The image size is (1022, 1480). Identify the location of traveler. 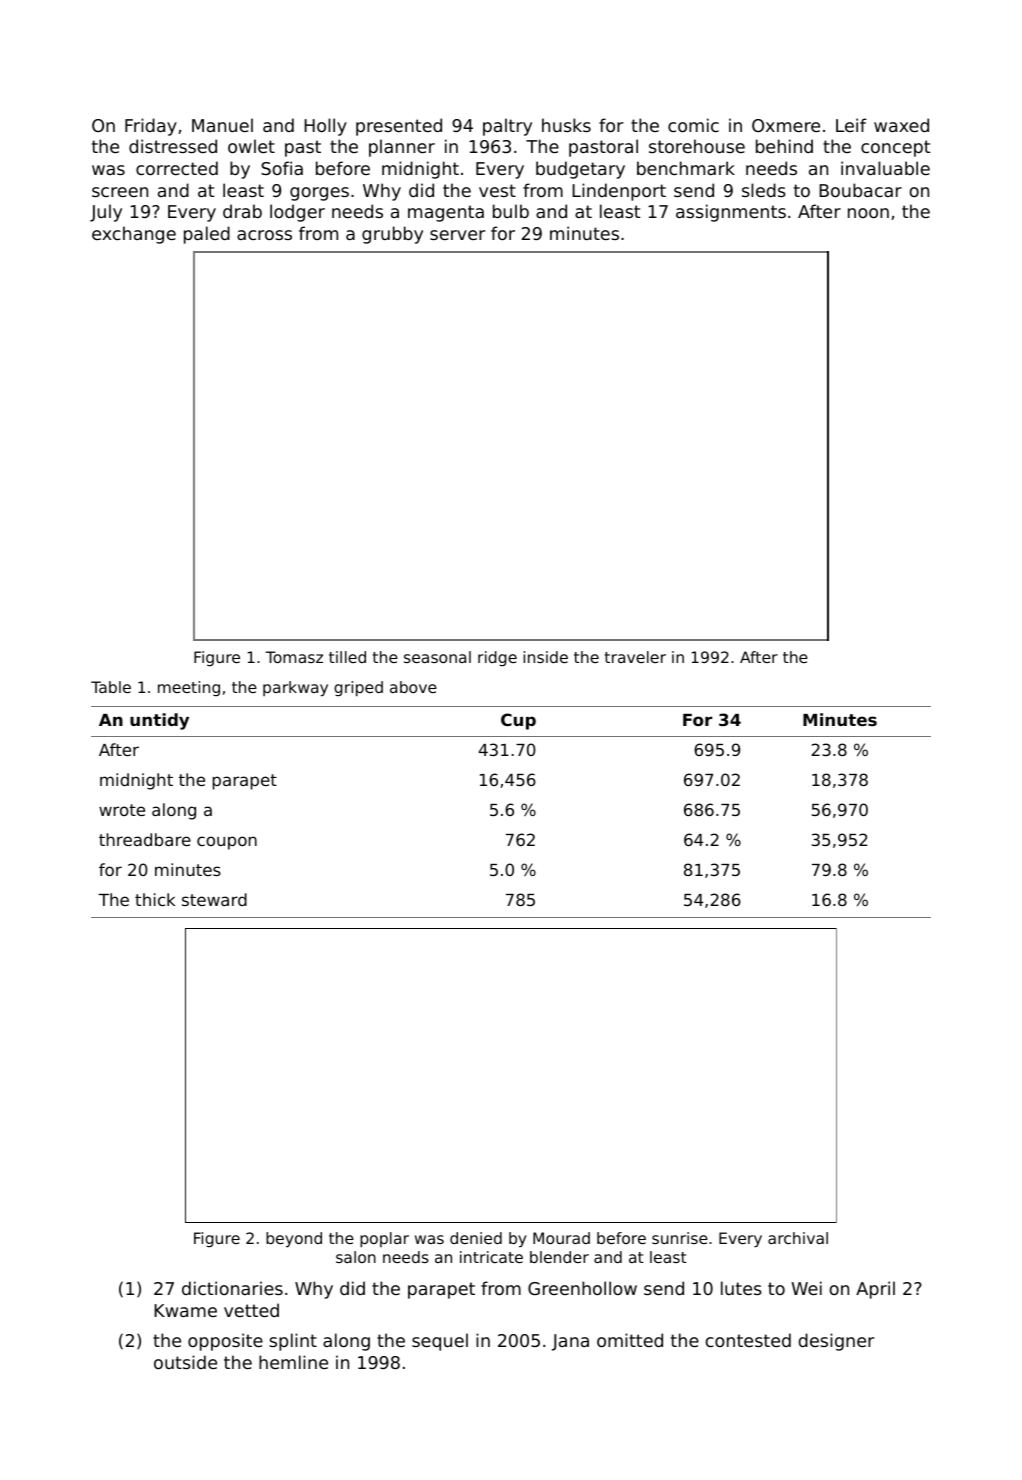
(635, 657).
